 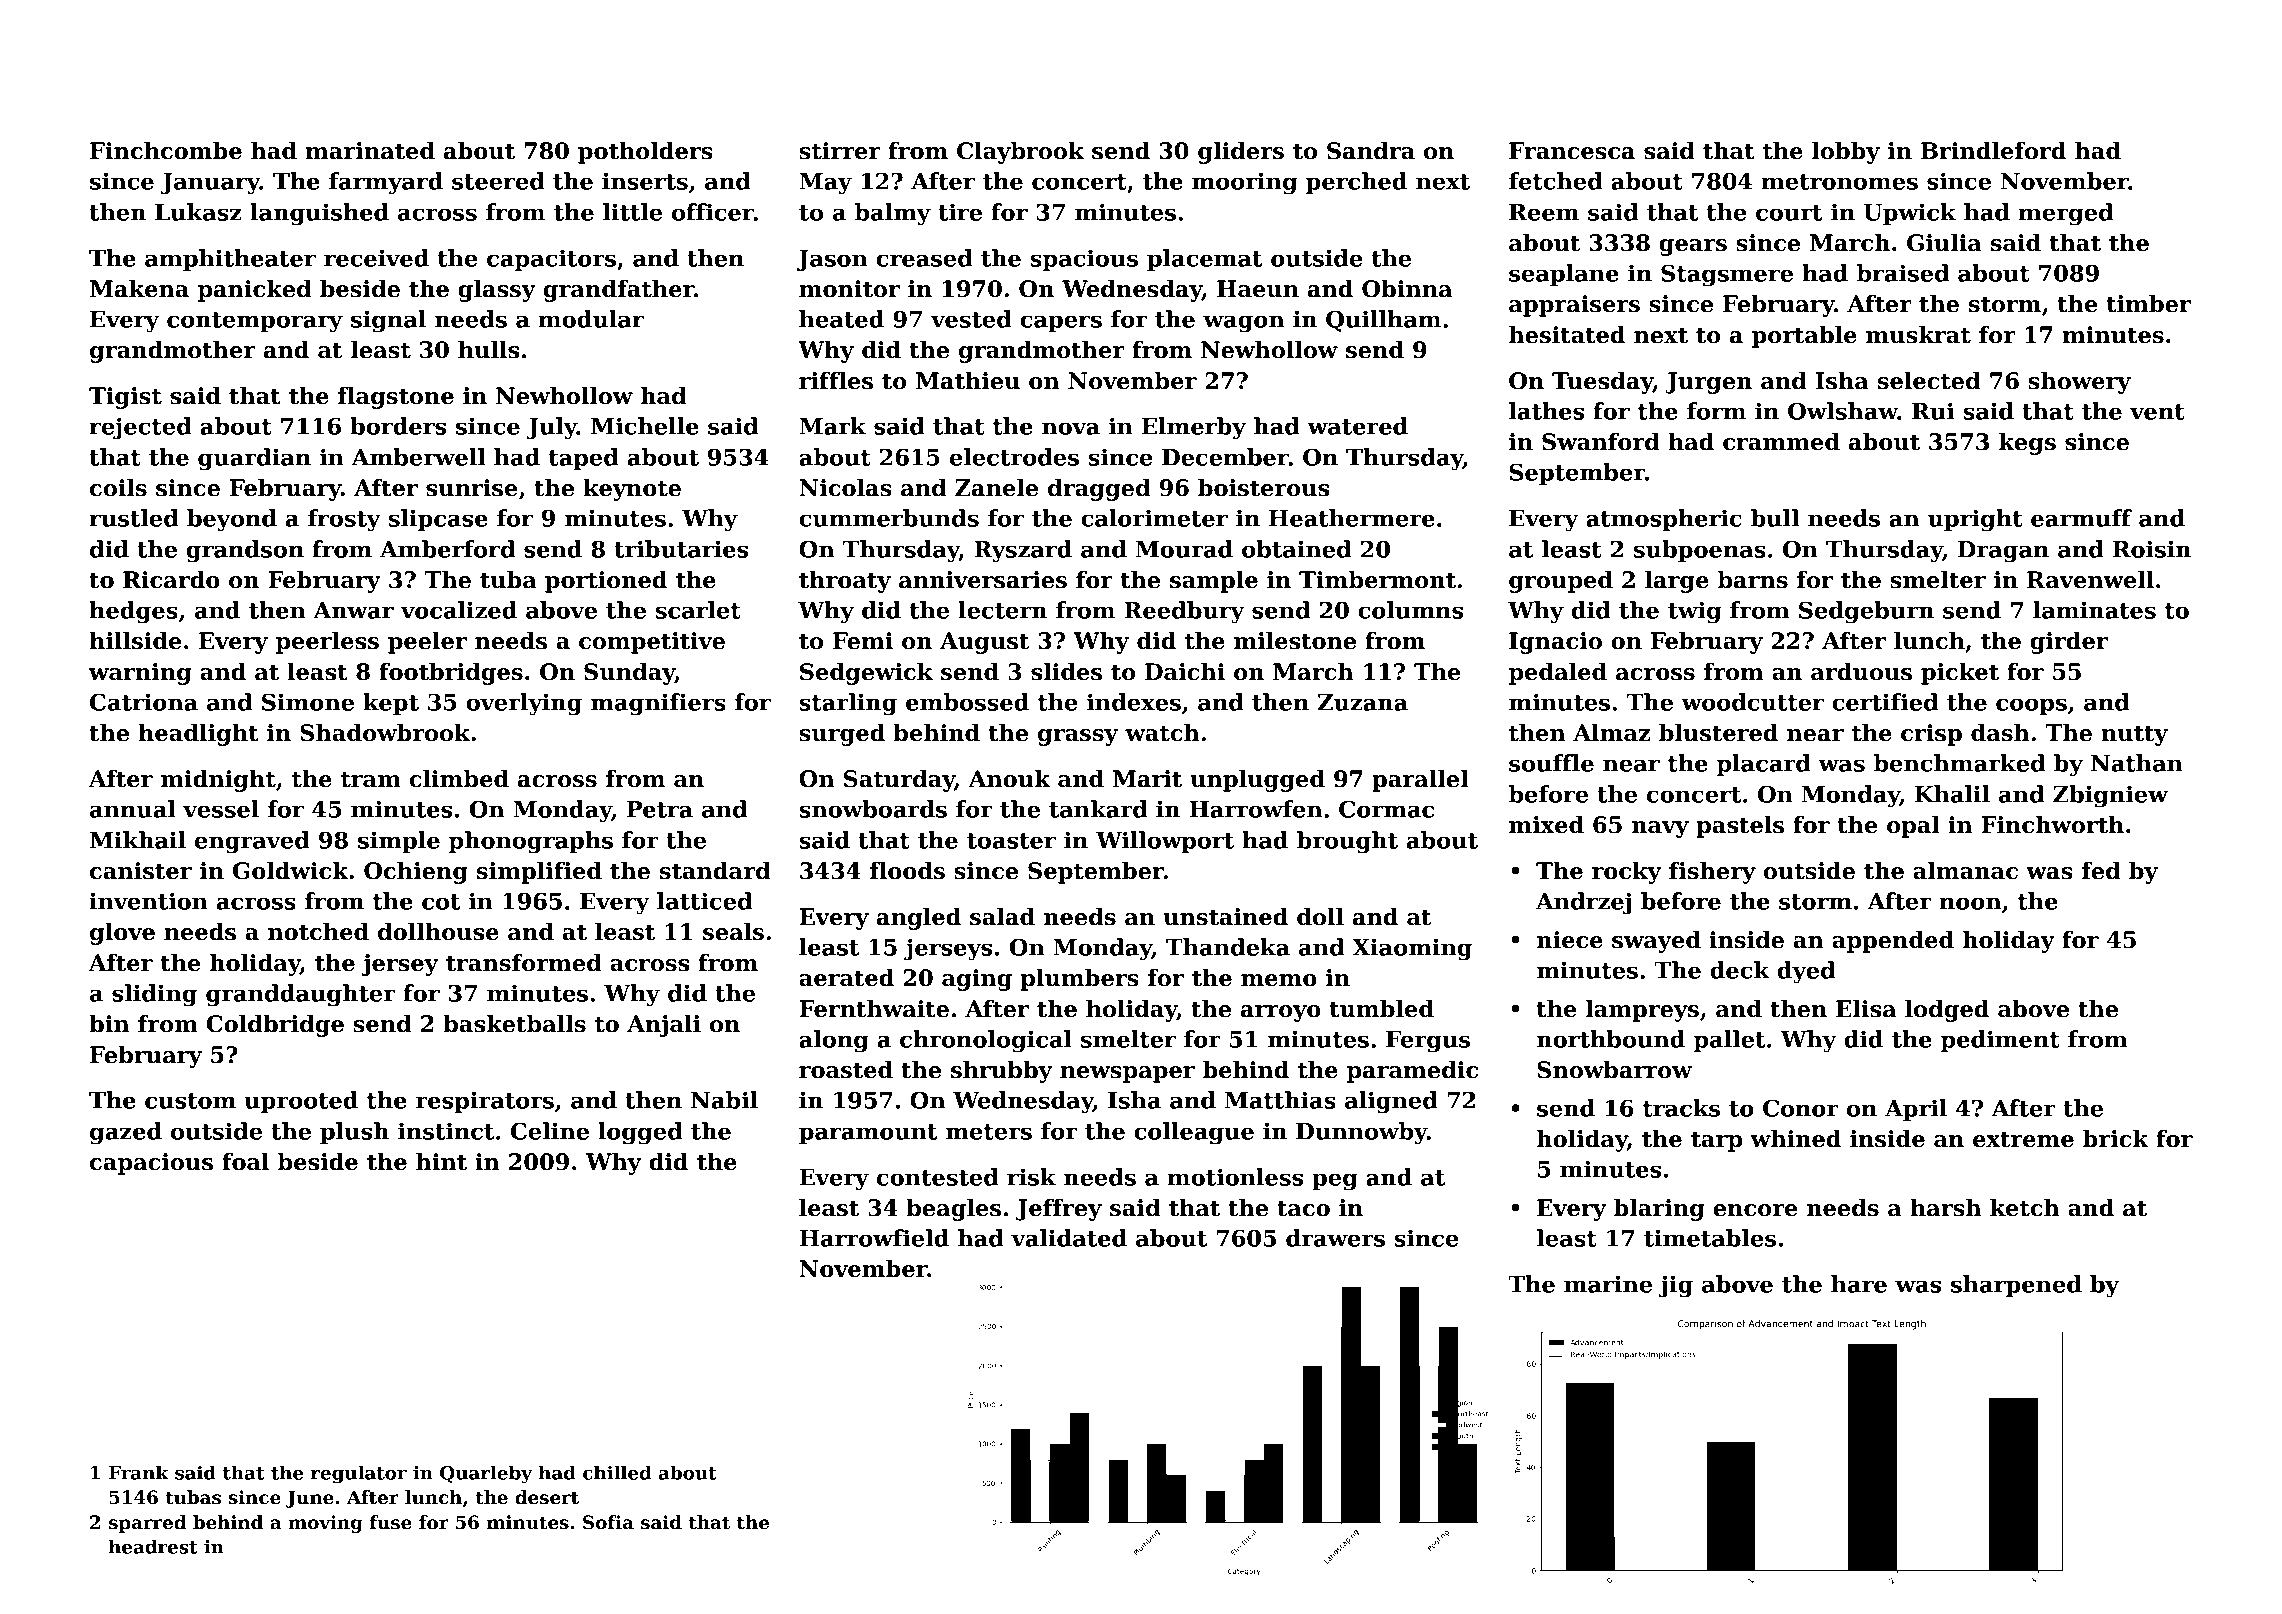 I want to click on potholders, so click(x=645, y=152).
